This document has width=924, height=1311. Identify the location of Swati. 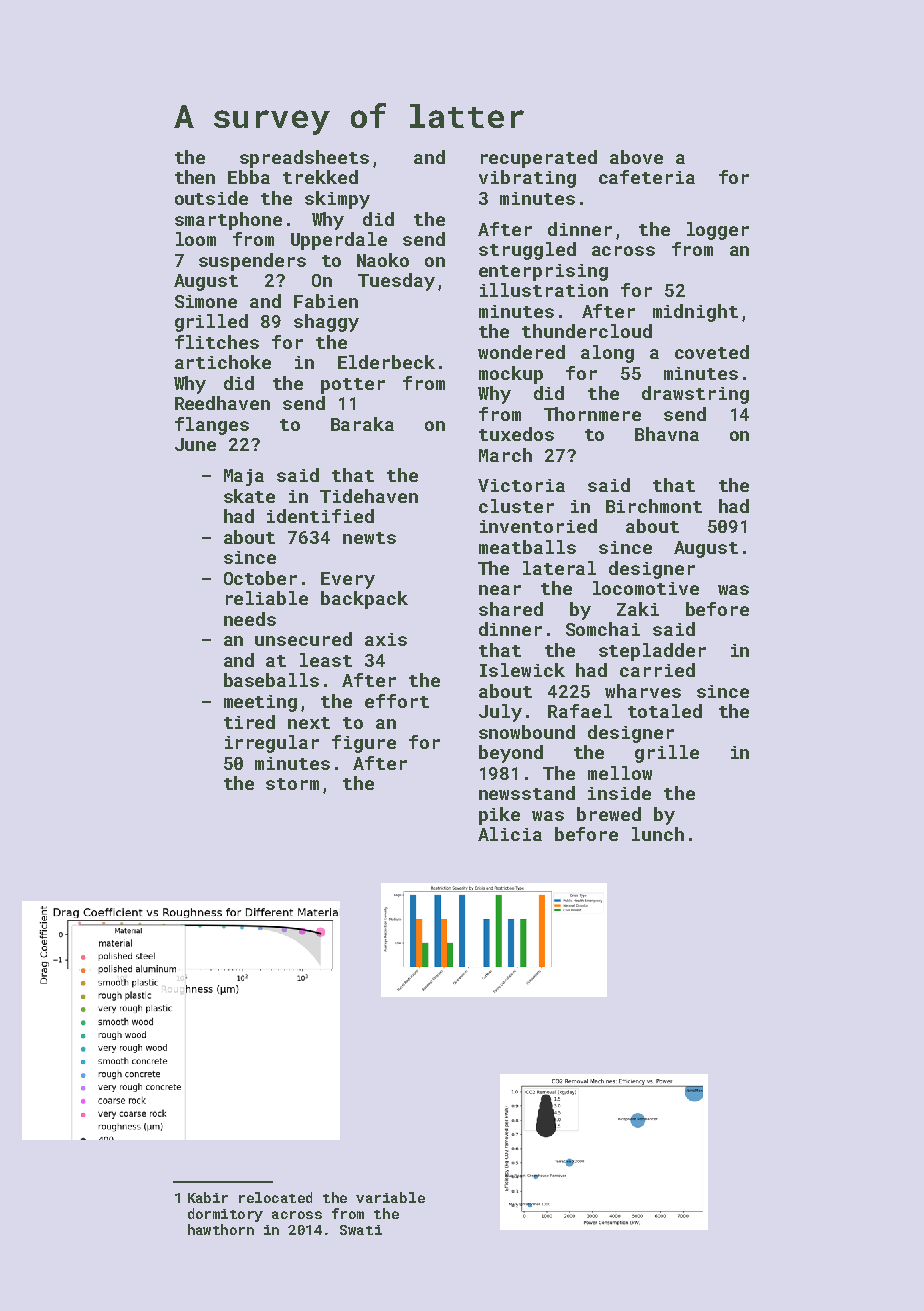
(361, 1230).
